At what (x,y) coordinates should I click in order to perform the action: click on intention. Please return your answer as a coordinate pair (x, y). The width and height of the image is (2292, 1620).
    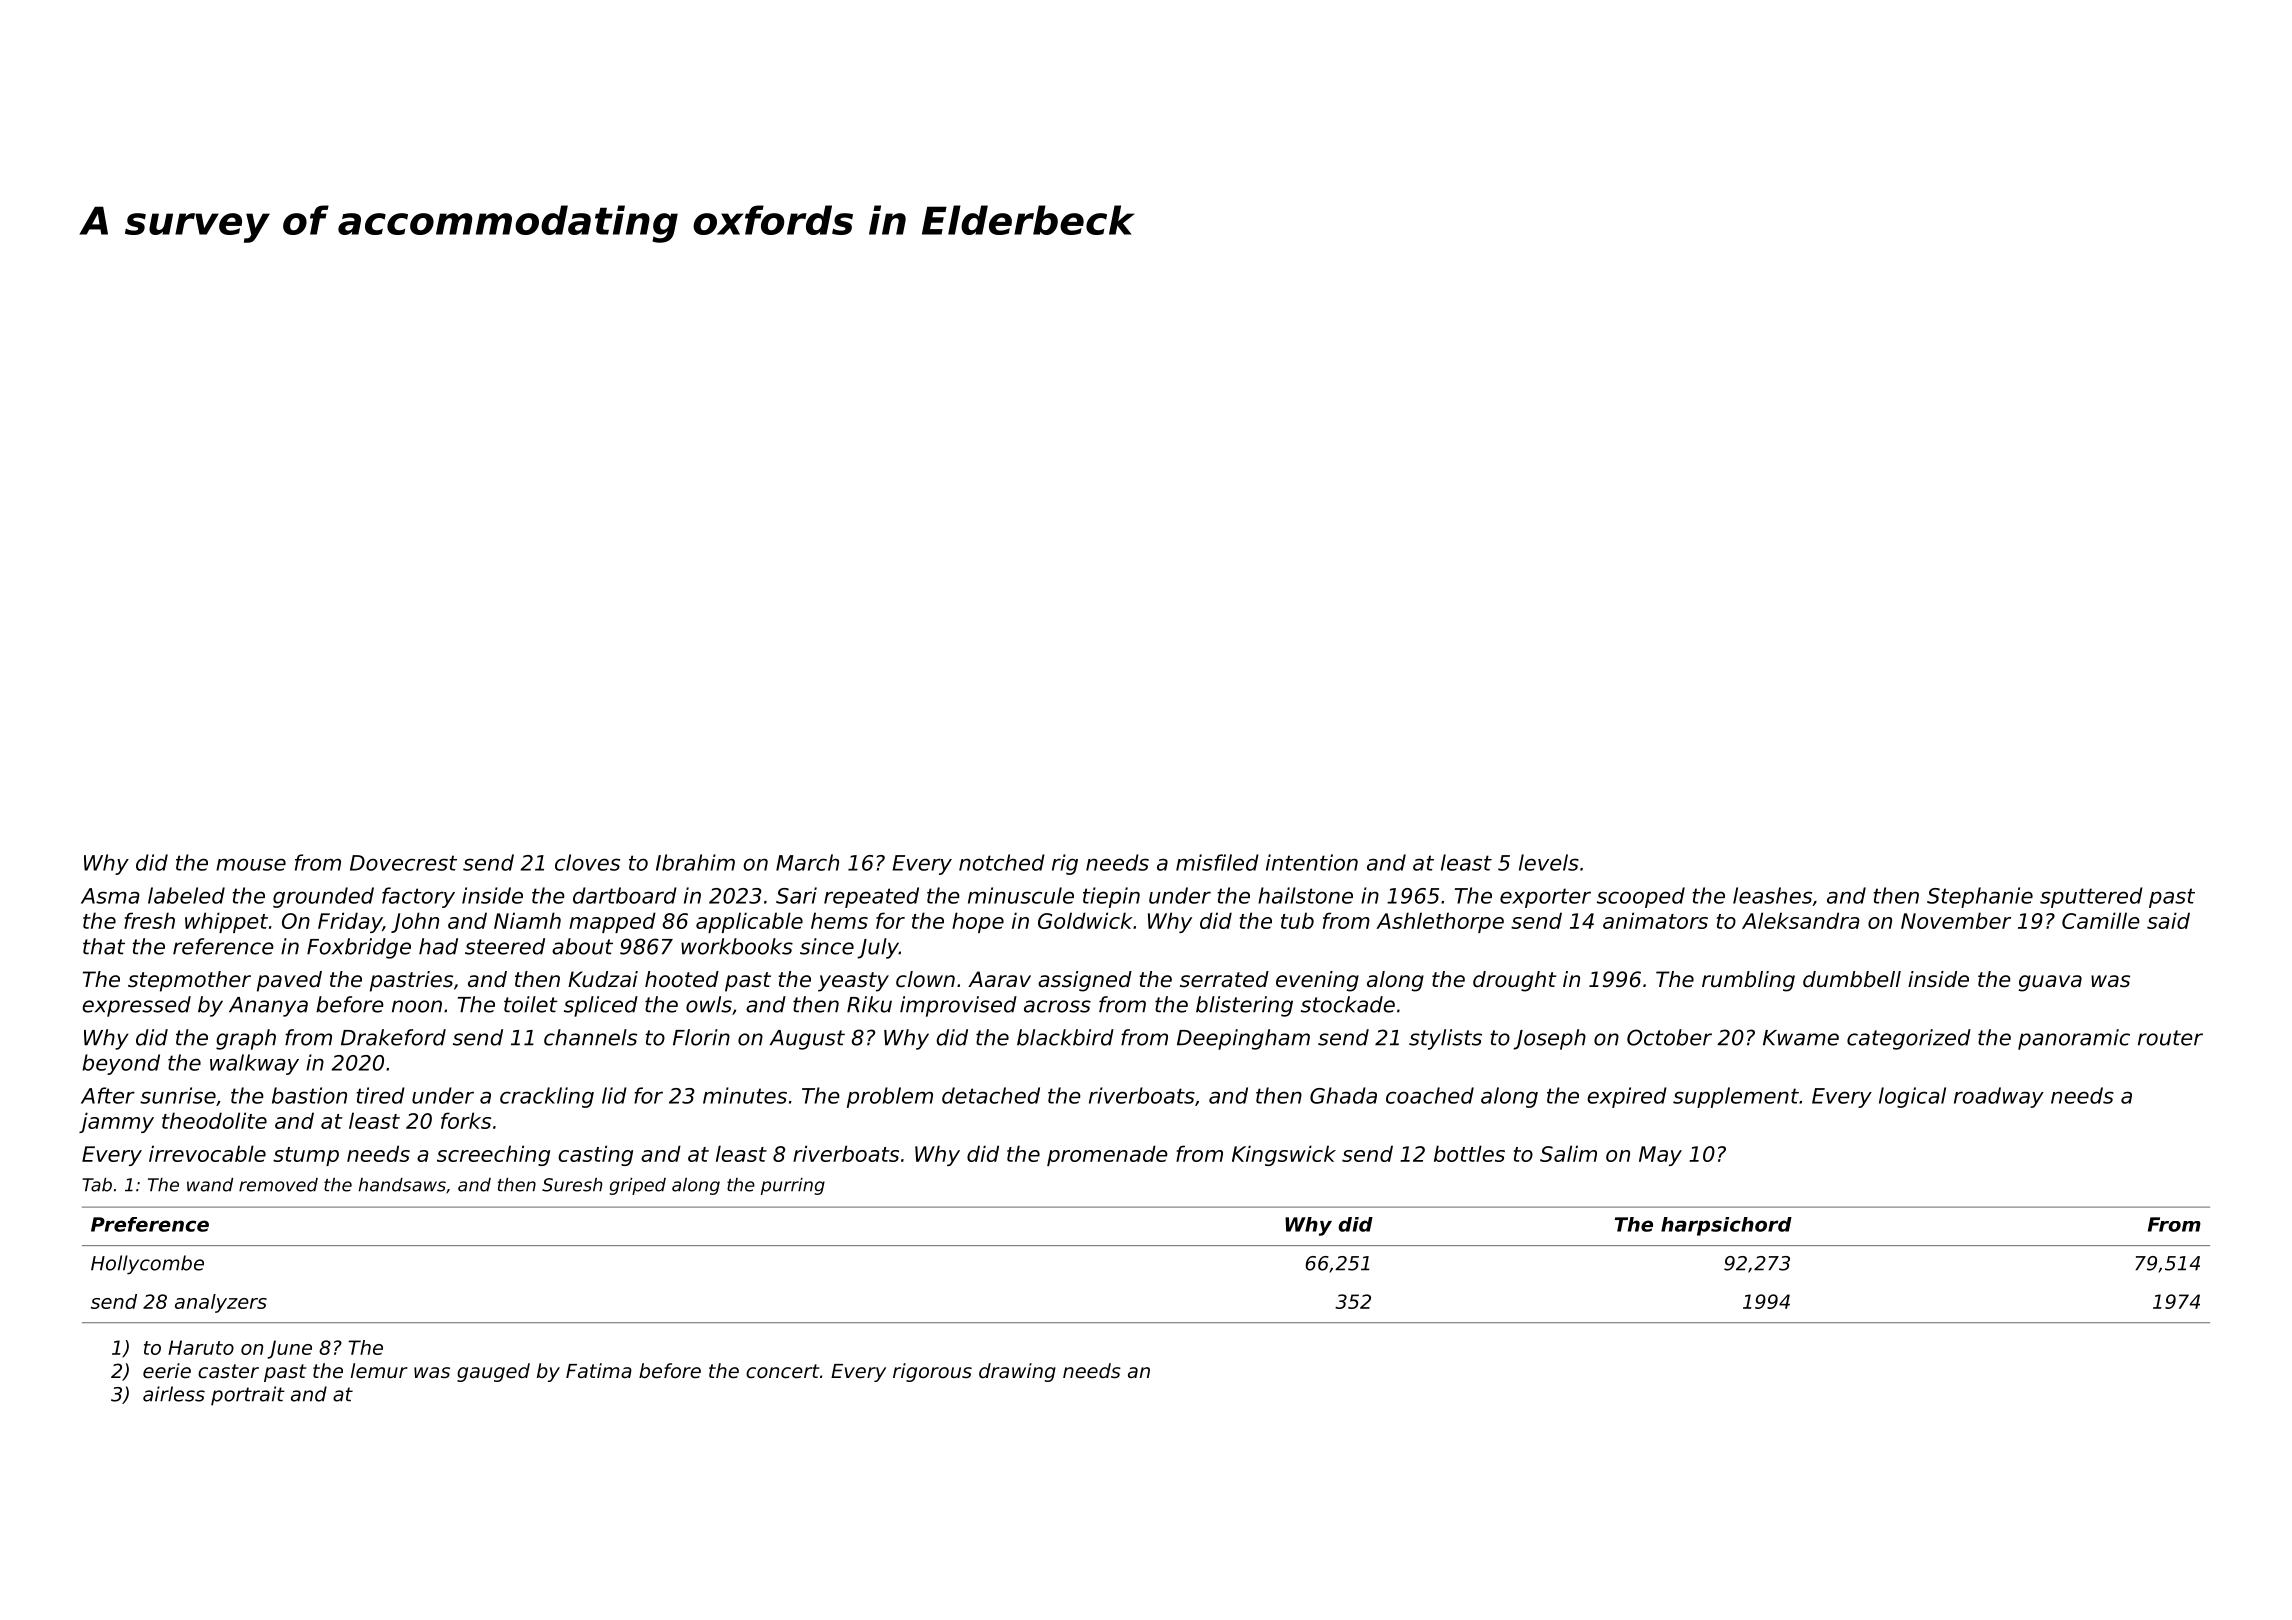
    Looking at the image, I should click on (1312, 862).
